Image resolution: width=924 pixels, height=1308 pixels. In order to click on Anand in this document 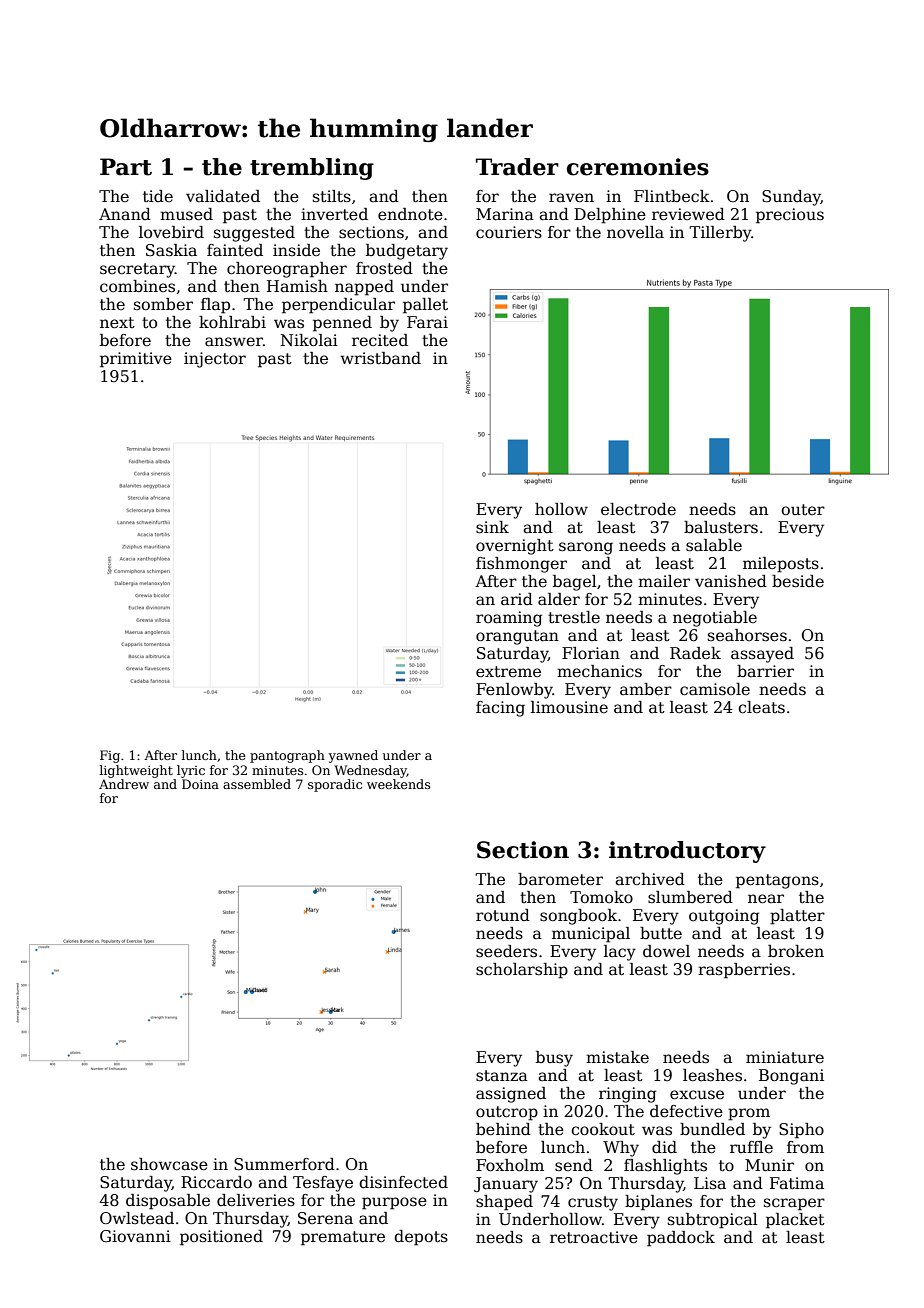, I will do `click(125, 214)`.
